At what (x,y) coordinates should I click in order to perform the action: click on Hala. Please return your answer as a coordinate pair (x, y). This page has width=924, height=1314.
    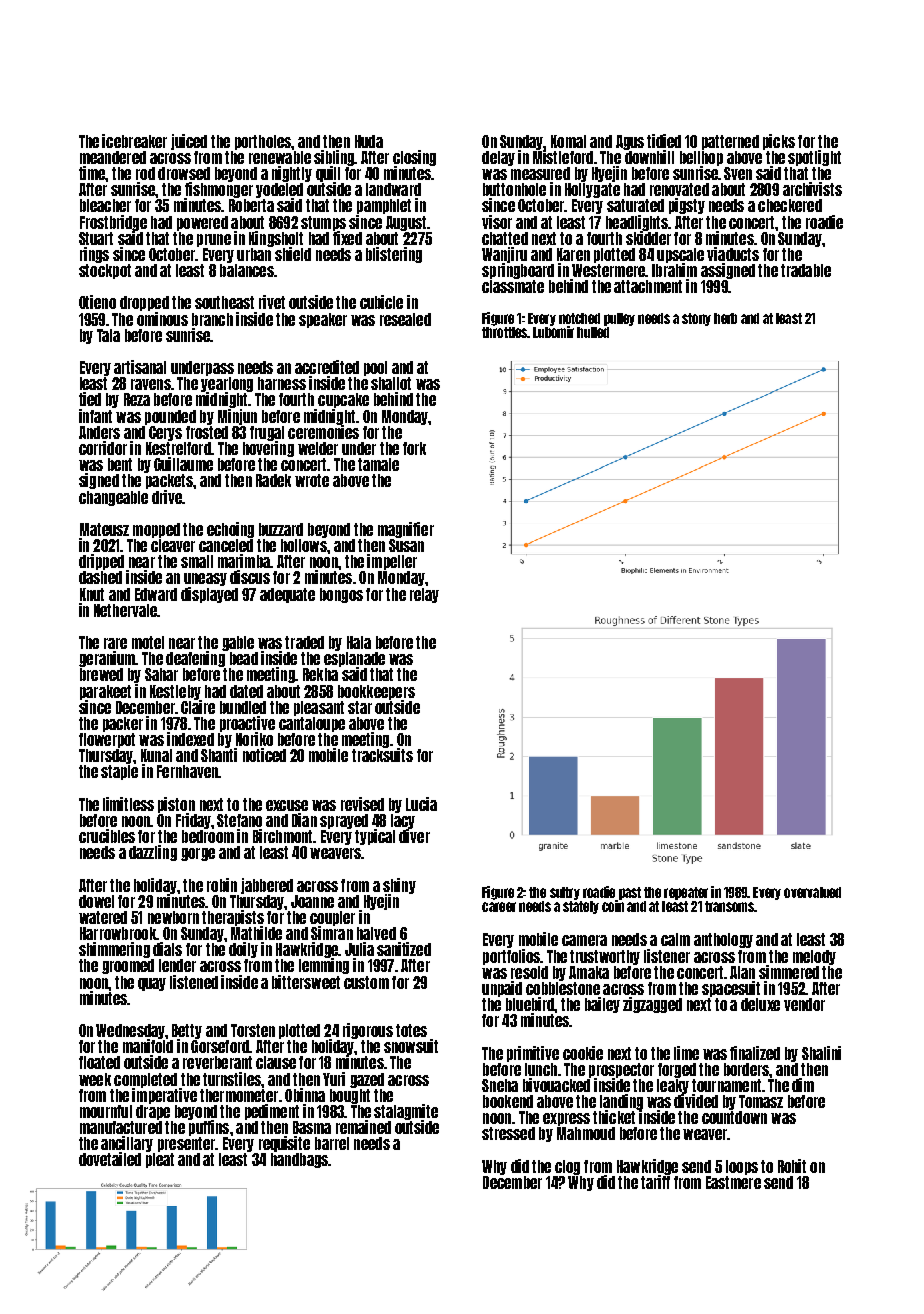
    Looking at the image, I should click on (359, 642).
